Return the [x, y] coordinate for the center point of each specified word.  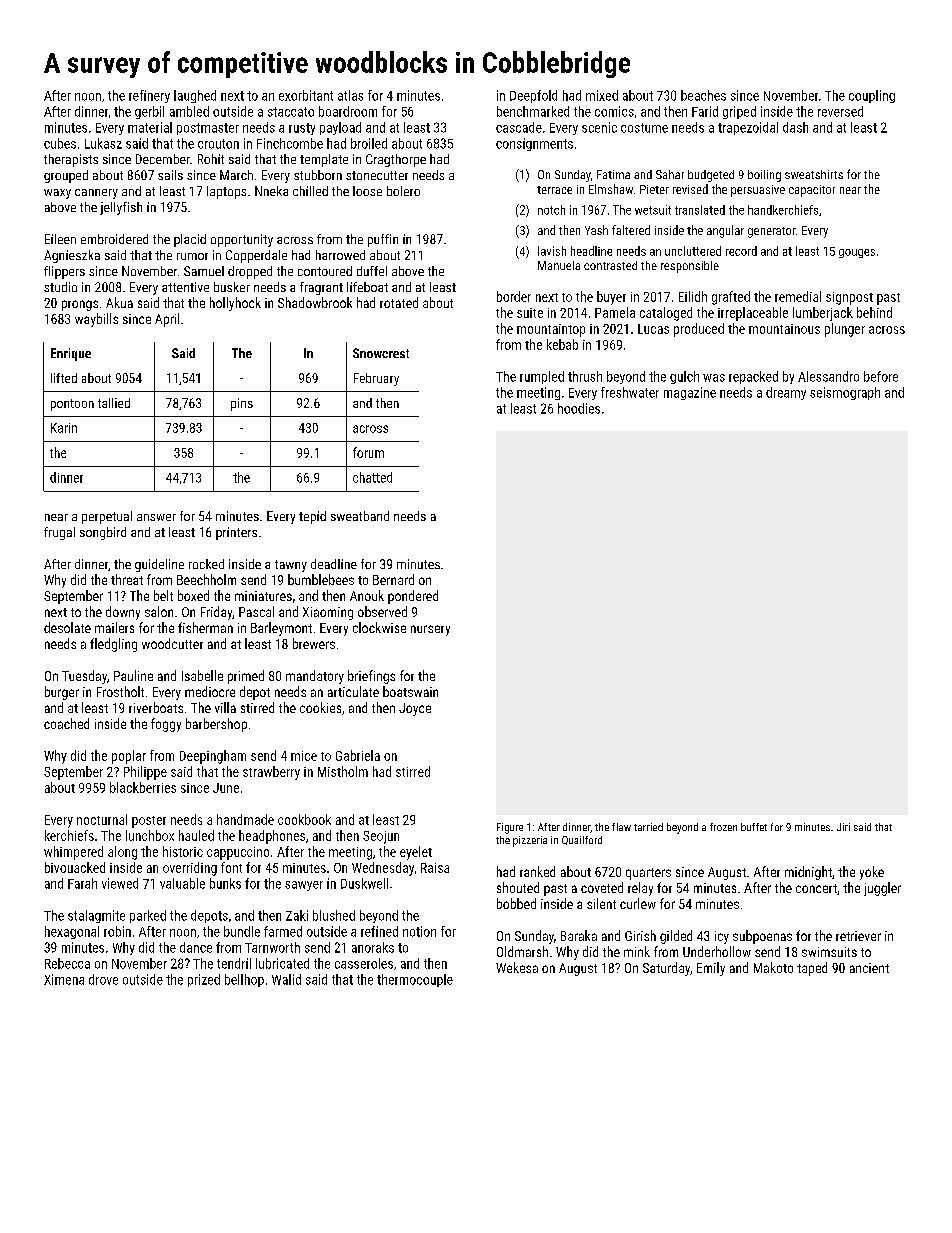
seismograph [845, 393]
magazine [690, 393]
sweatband [360, 516]
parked [148, 916]
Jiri [843, 827]
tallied [114, 403]
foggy [166, 725]
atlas [350, 95]
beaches [703, 95]
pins [242, 404]
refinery [149, 96]
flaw [621, 827]
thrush [585, 376]
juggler [882, 889]
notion [419, 931]
